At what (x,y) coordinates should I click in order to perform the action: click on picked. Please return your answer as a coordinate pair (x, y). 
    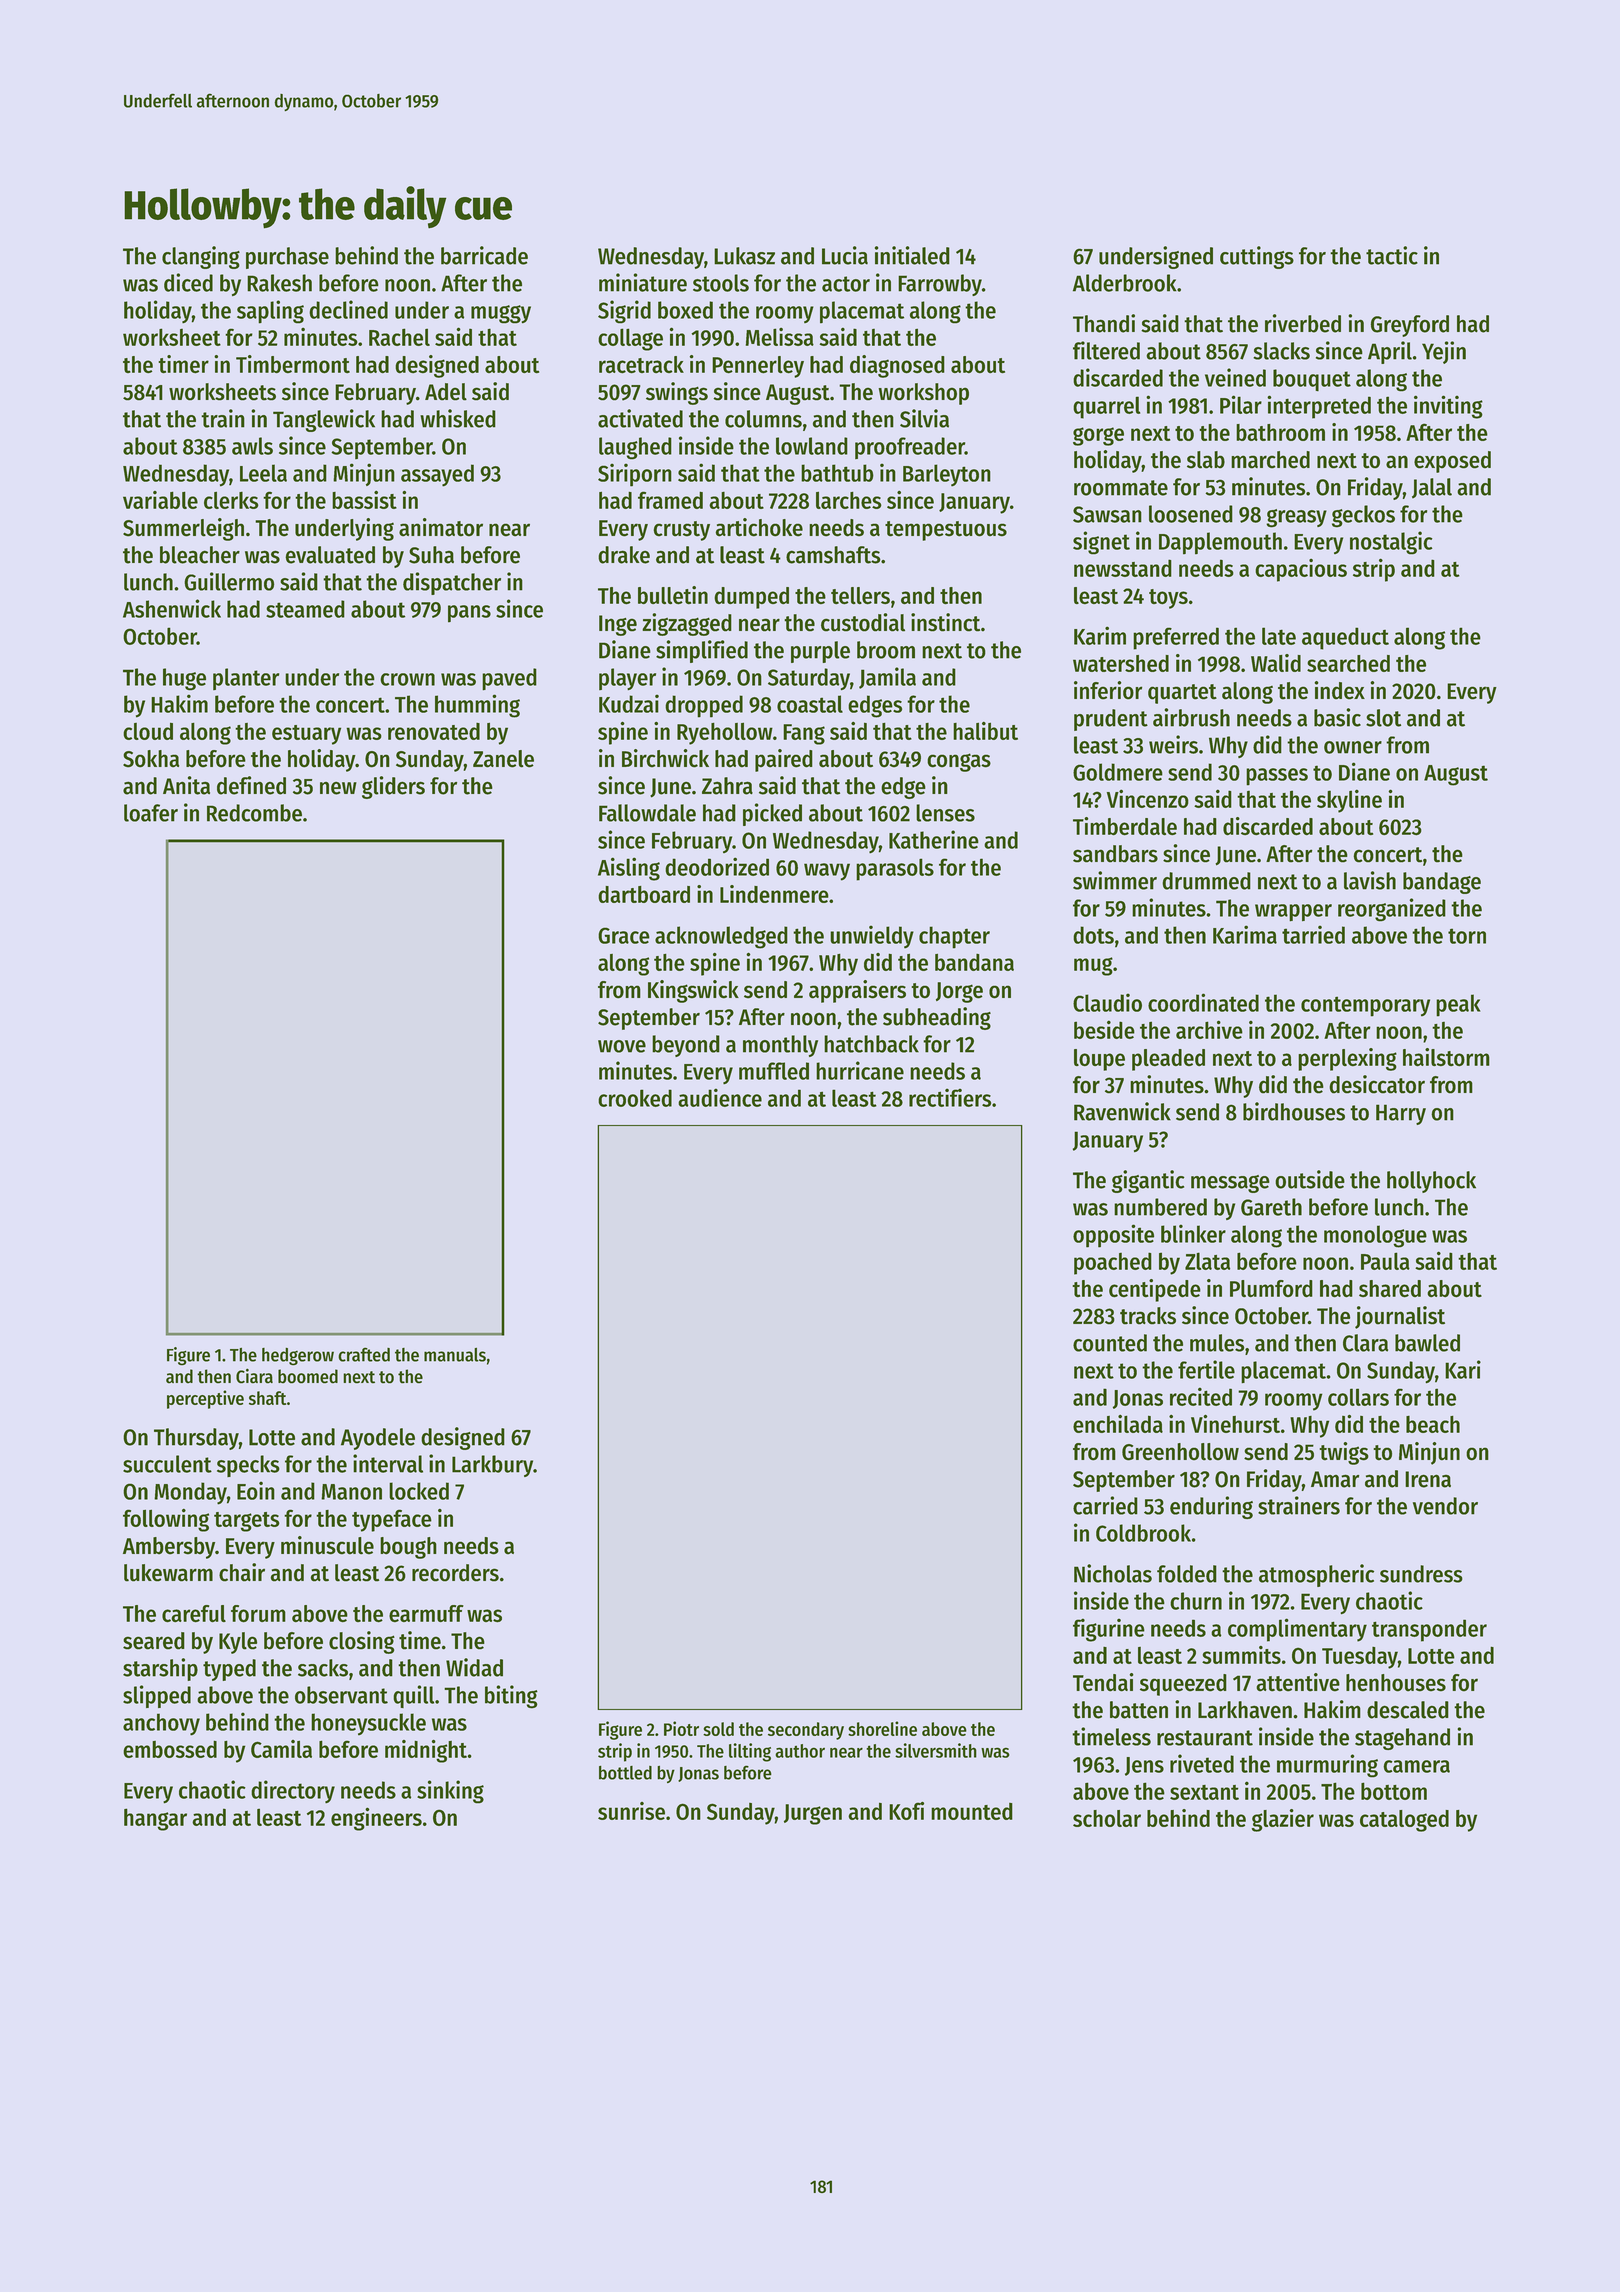
    Looking at the image, I should click on (772, 814).
